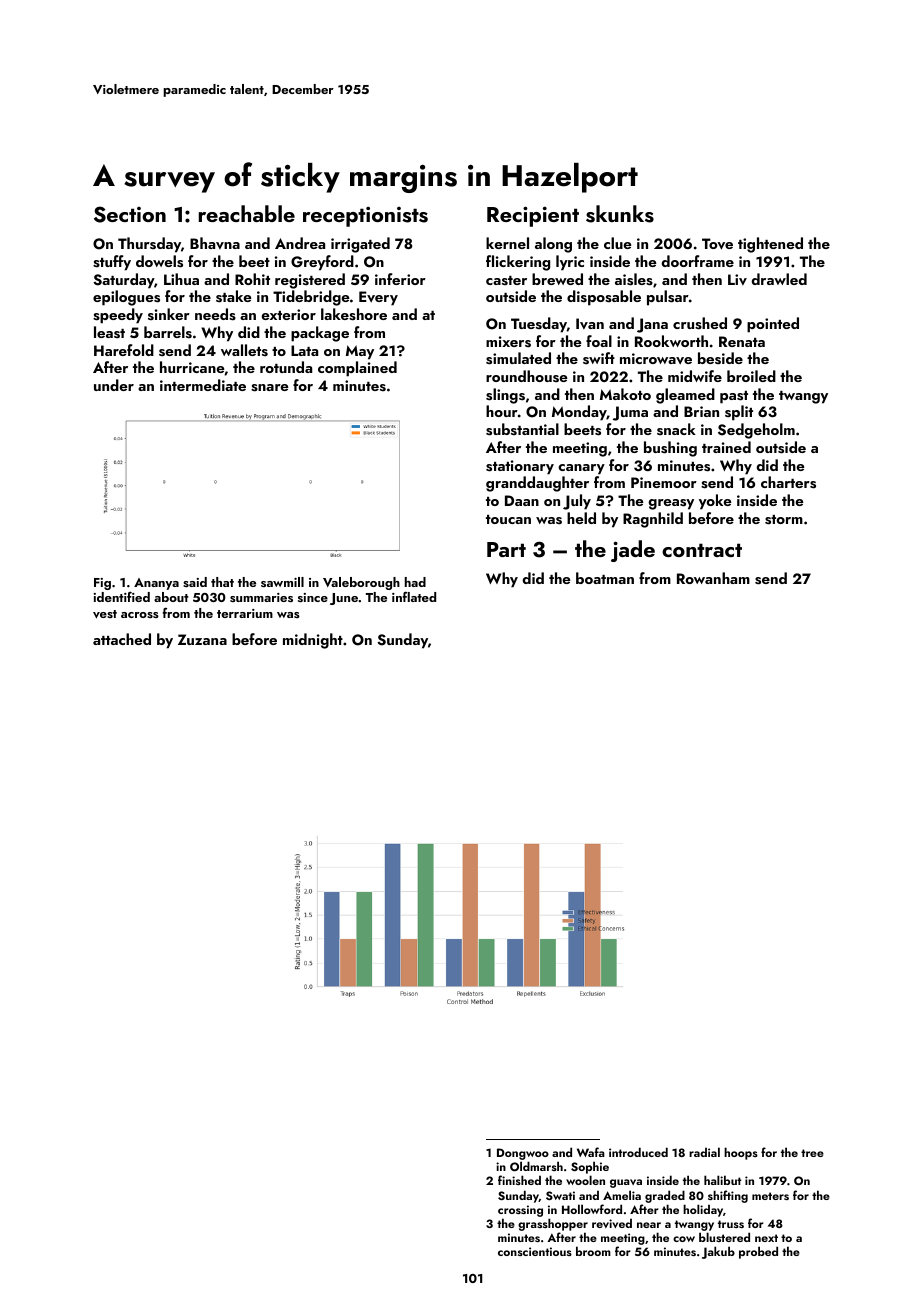 The width and height of the document is (924, 1311). I want to click on Dongwoo, so click(523, 1155).
